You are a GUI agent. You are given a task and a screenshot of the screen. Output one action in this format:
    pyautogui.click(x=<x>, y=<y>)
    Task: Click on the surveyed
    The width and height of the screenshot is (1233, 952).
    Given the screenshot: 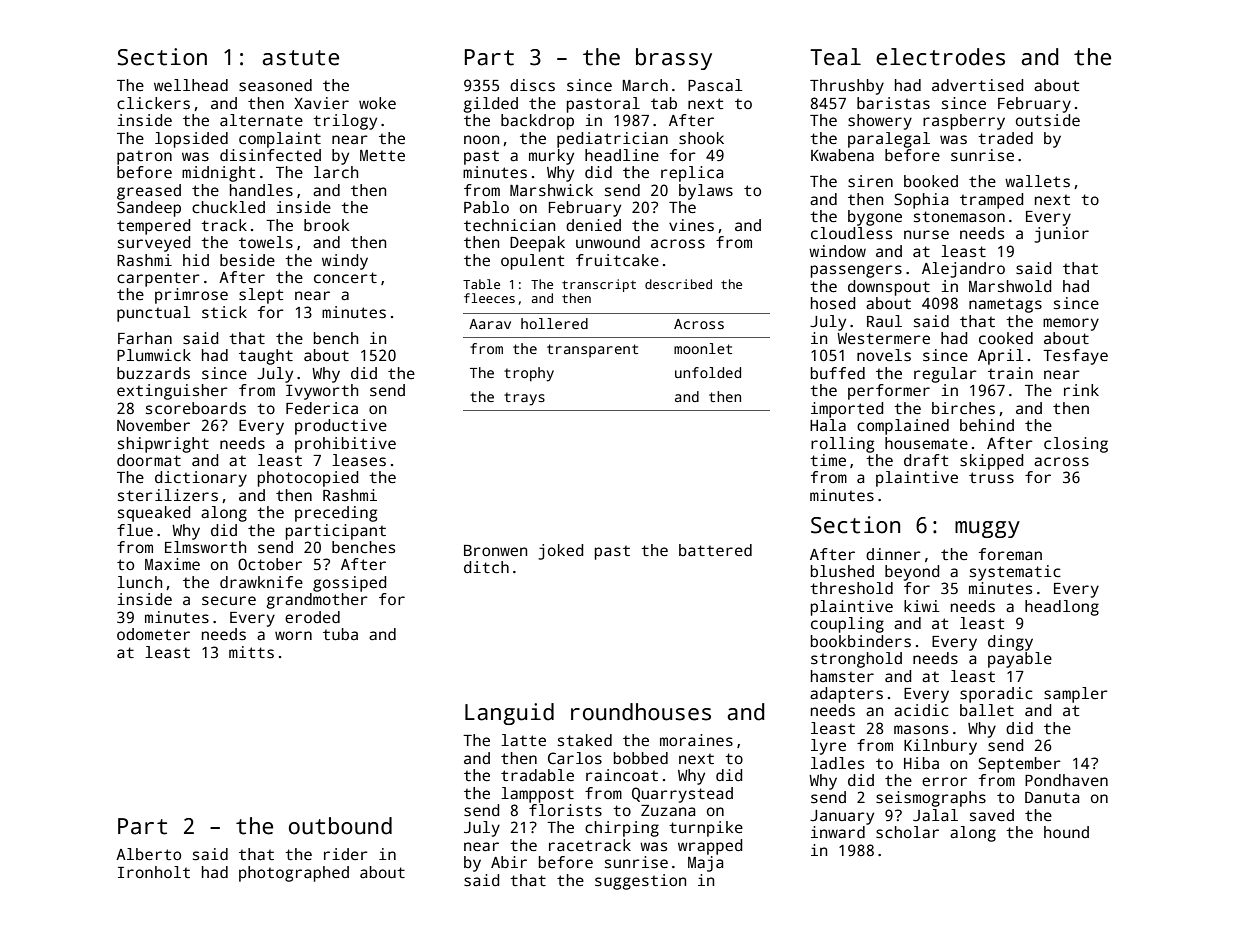 What is the action you would take?
    pyautogui.click(x=154, y=244)
